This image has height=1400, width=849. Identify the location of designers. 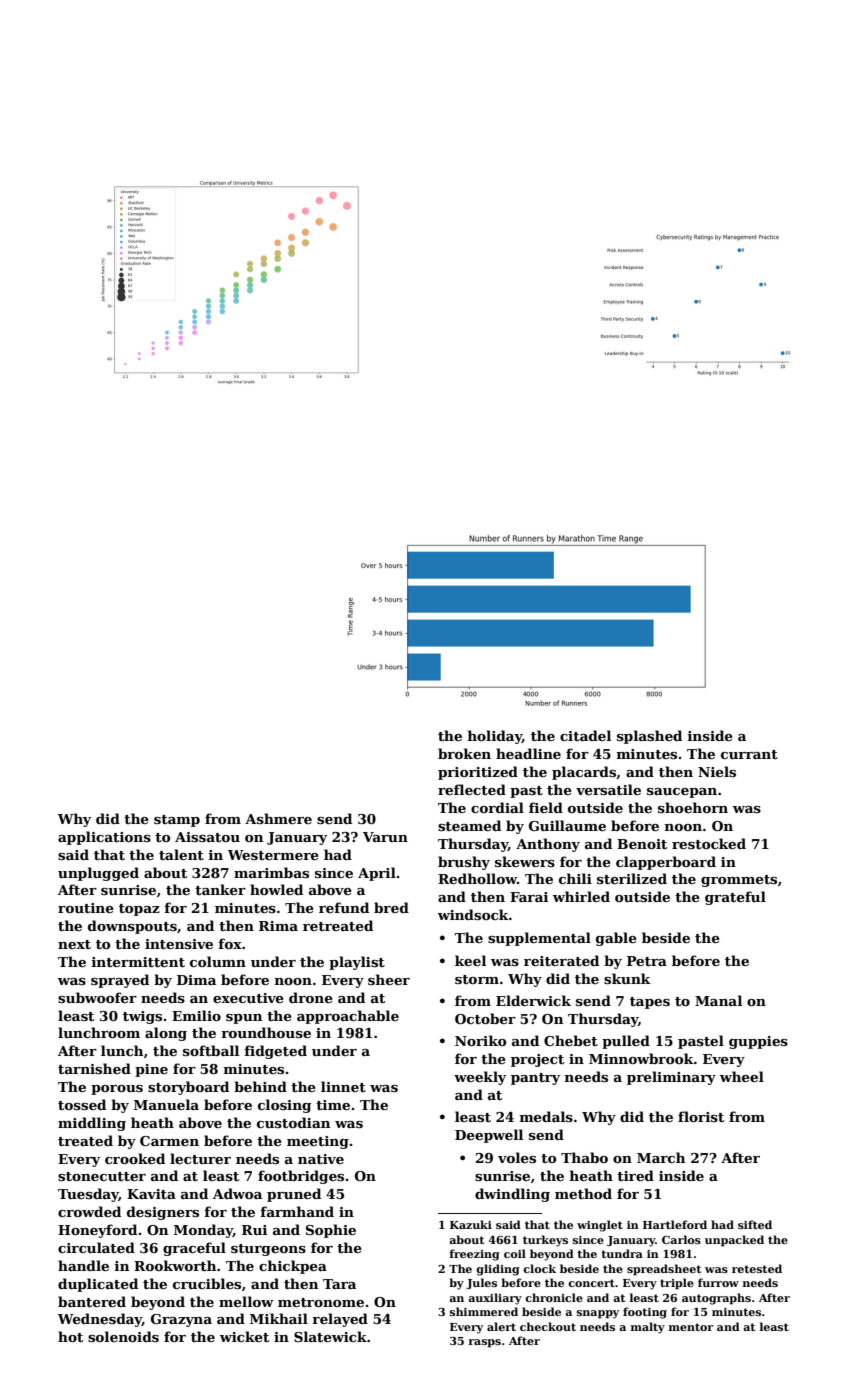
(163, 1213).
